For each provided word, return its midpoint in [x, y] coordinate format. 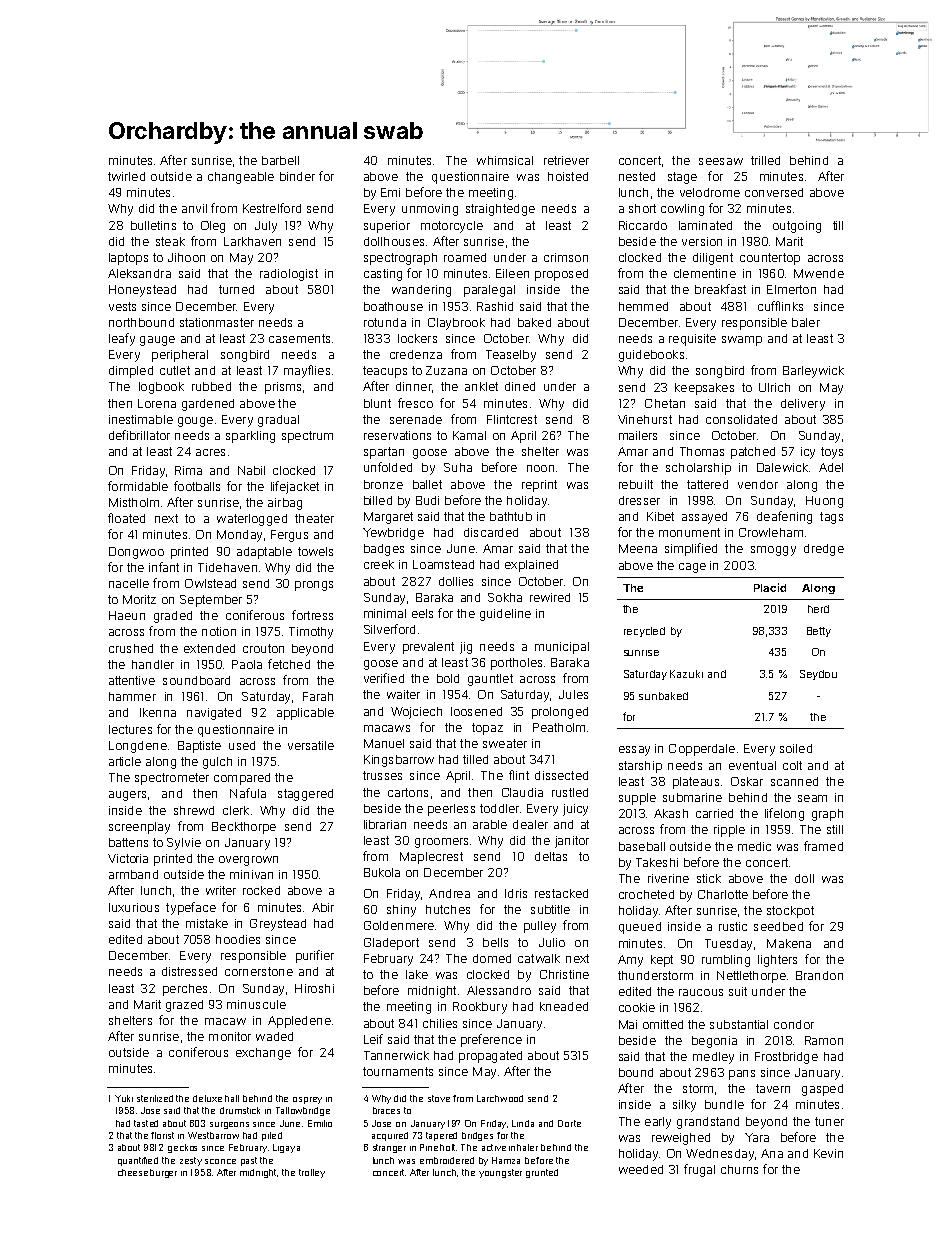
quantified [138, 1161]
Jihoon [186, 257]
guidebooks [651, 356]
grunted [542, 1173]
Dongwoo [136, 553]
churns [739, 1169]
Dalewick [782, 467]
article [125, 761]
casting [383, 275]
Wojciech [416, 713]
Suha [458, 467]
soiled [796, 748]
